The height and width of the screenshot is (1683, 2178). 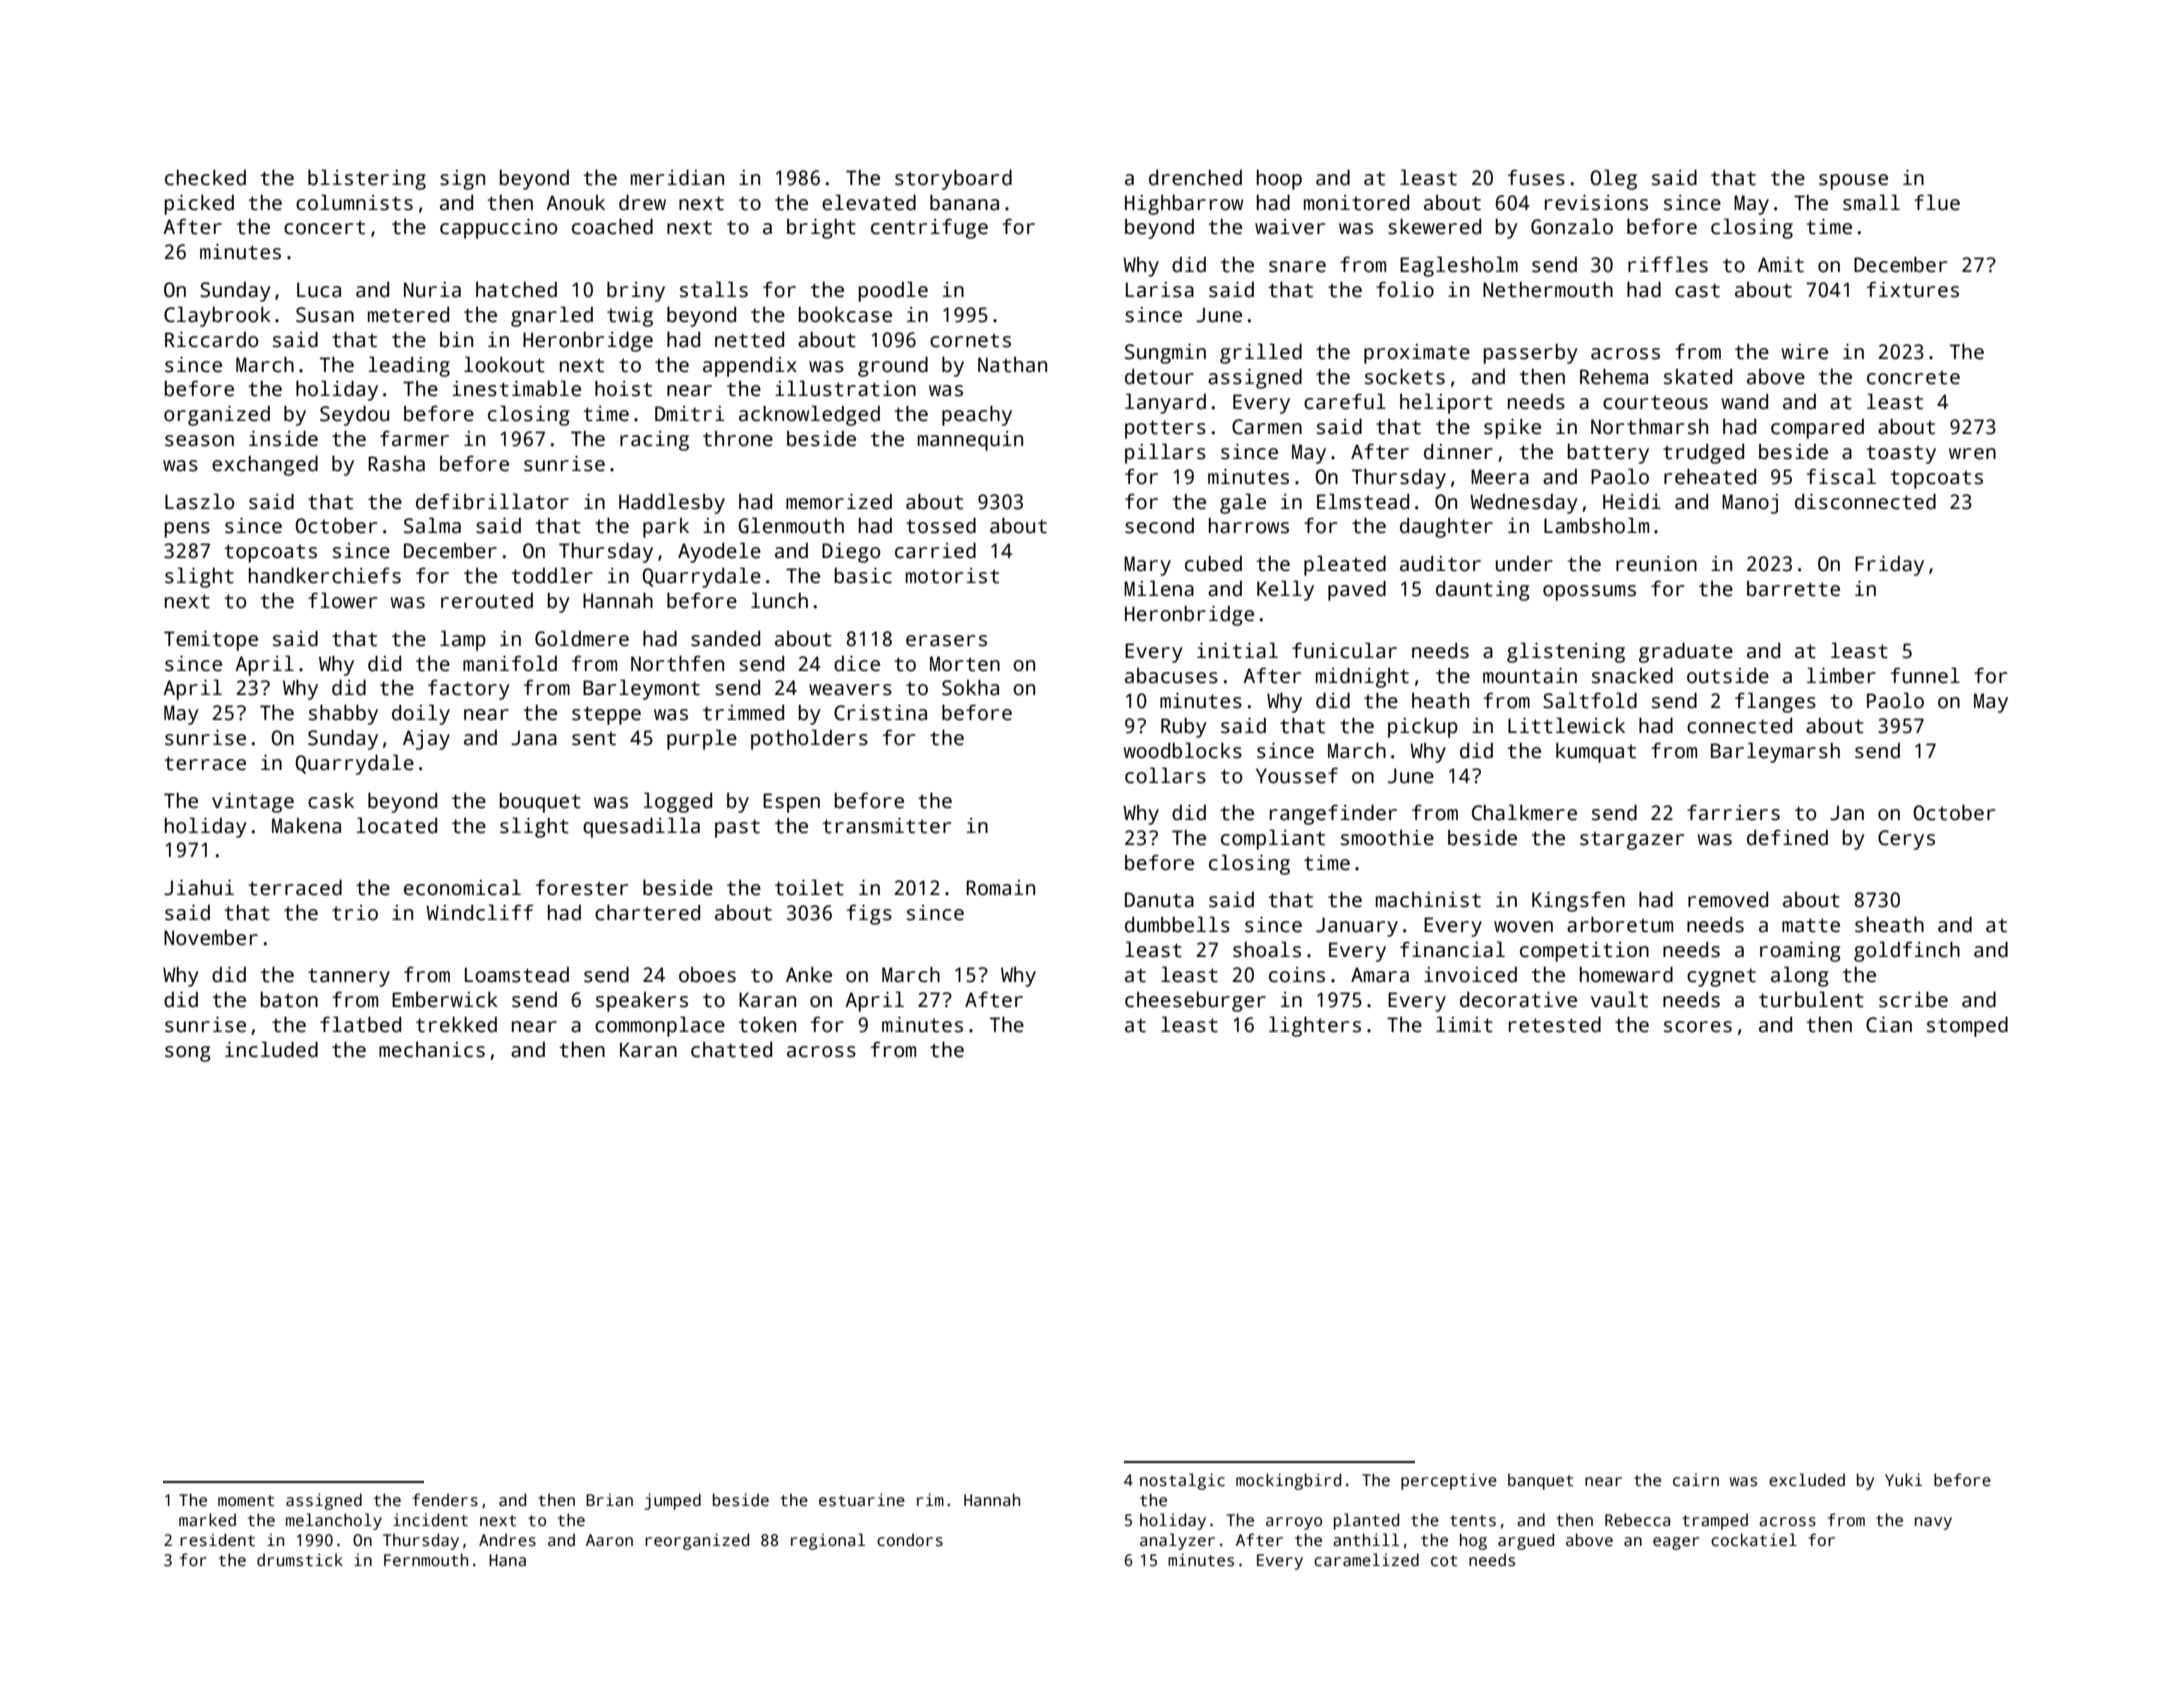 I want to click on trio, so click(x=355, y=913).
